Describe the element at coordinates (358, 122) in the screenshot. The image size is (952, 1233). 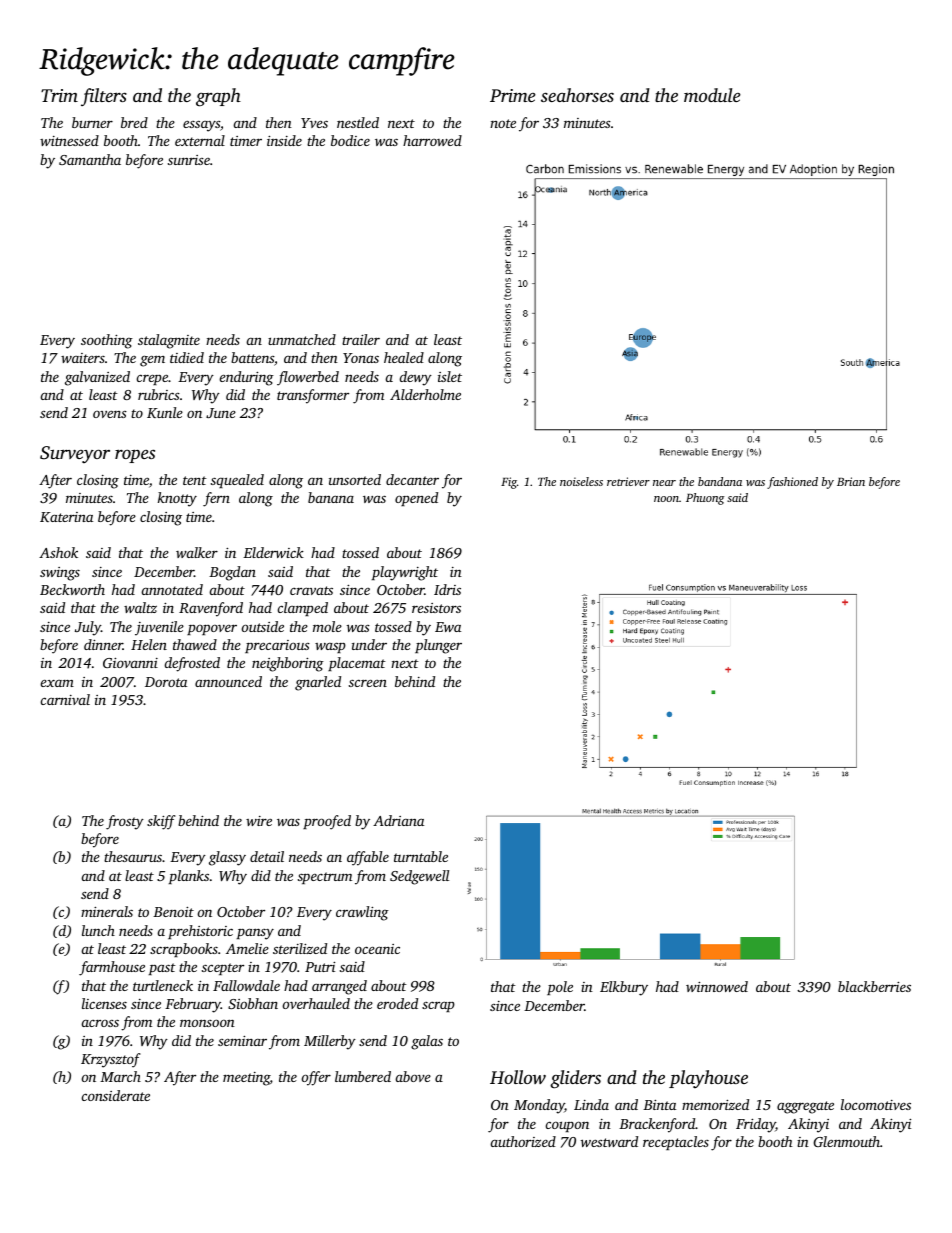
I see `nestled` at that location.
